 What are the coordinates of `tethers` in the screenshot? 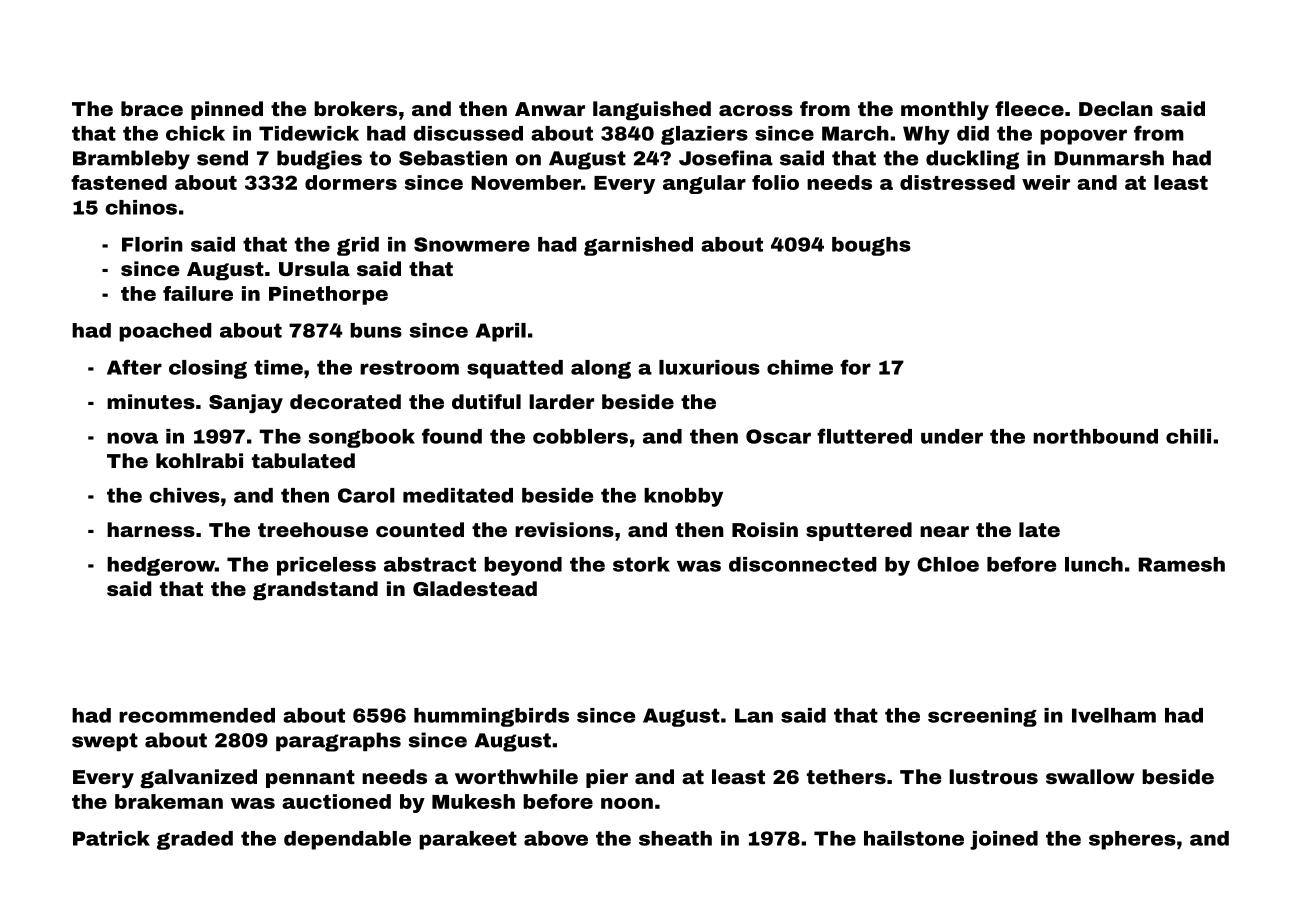 It's located at (846, 776).
